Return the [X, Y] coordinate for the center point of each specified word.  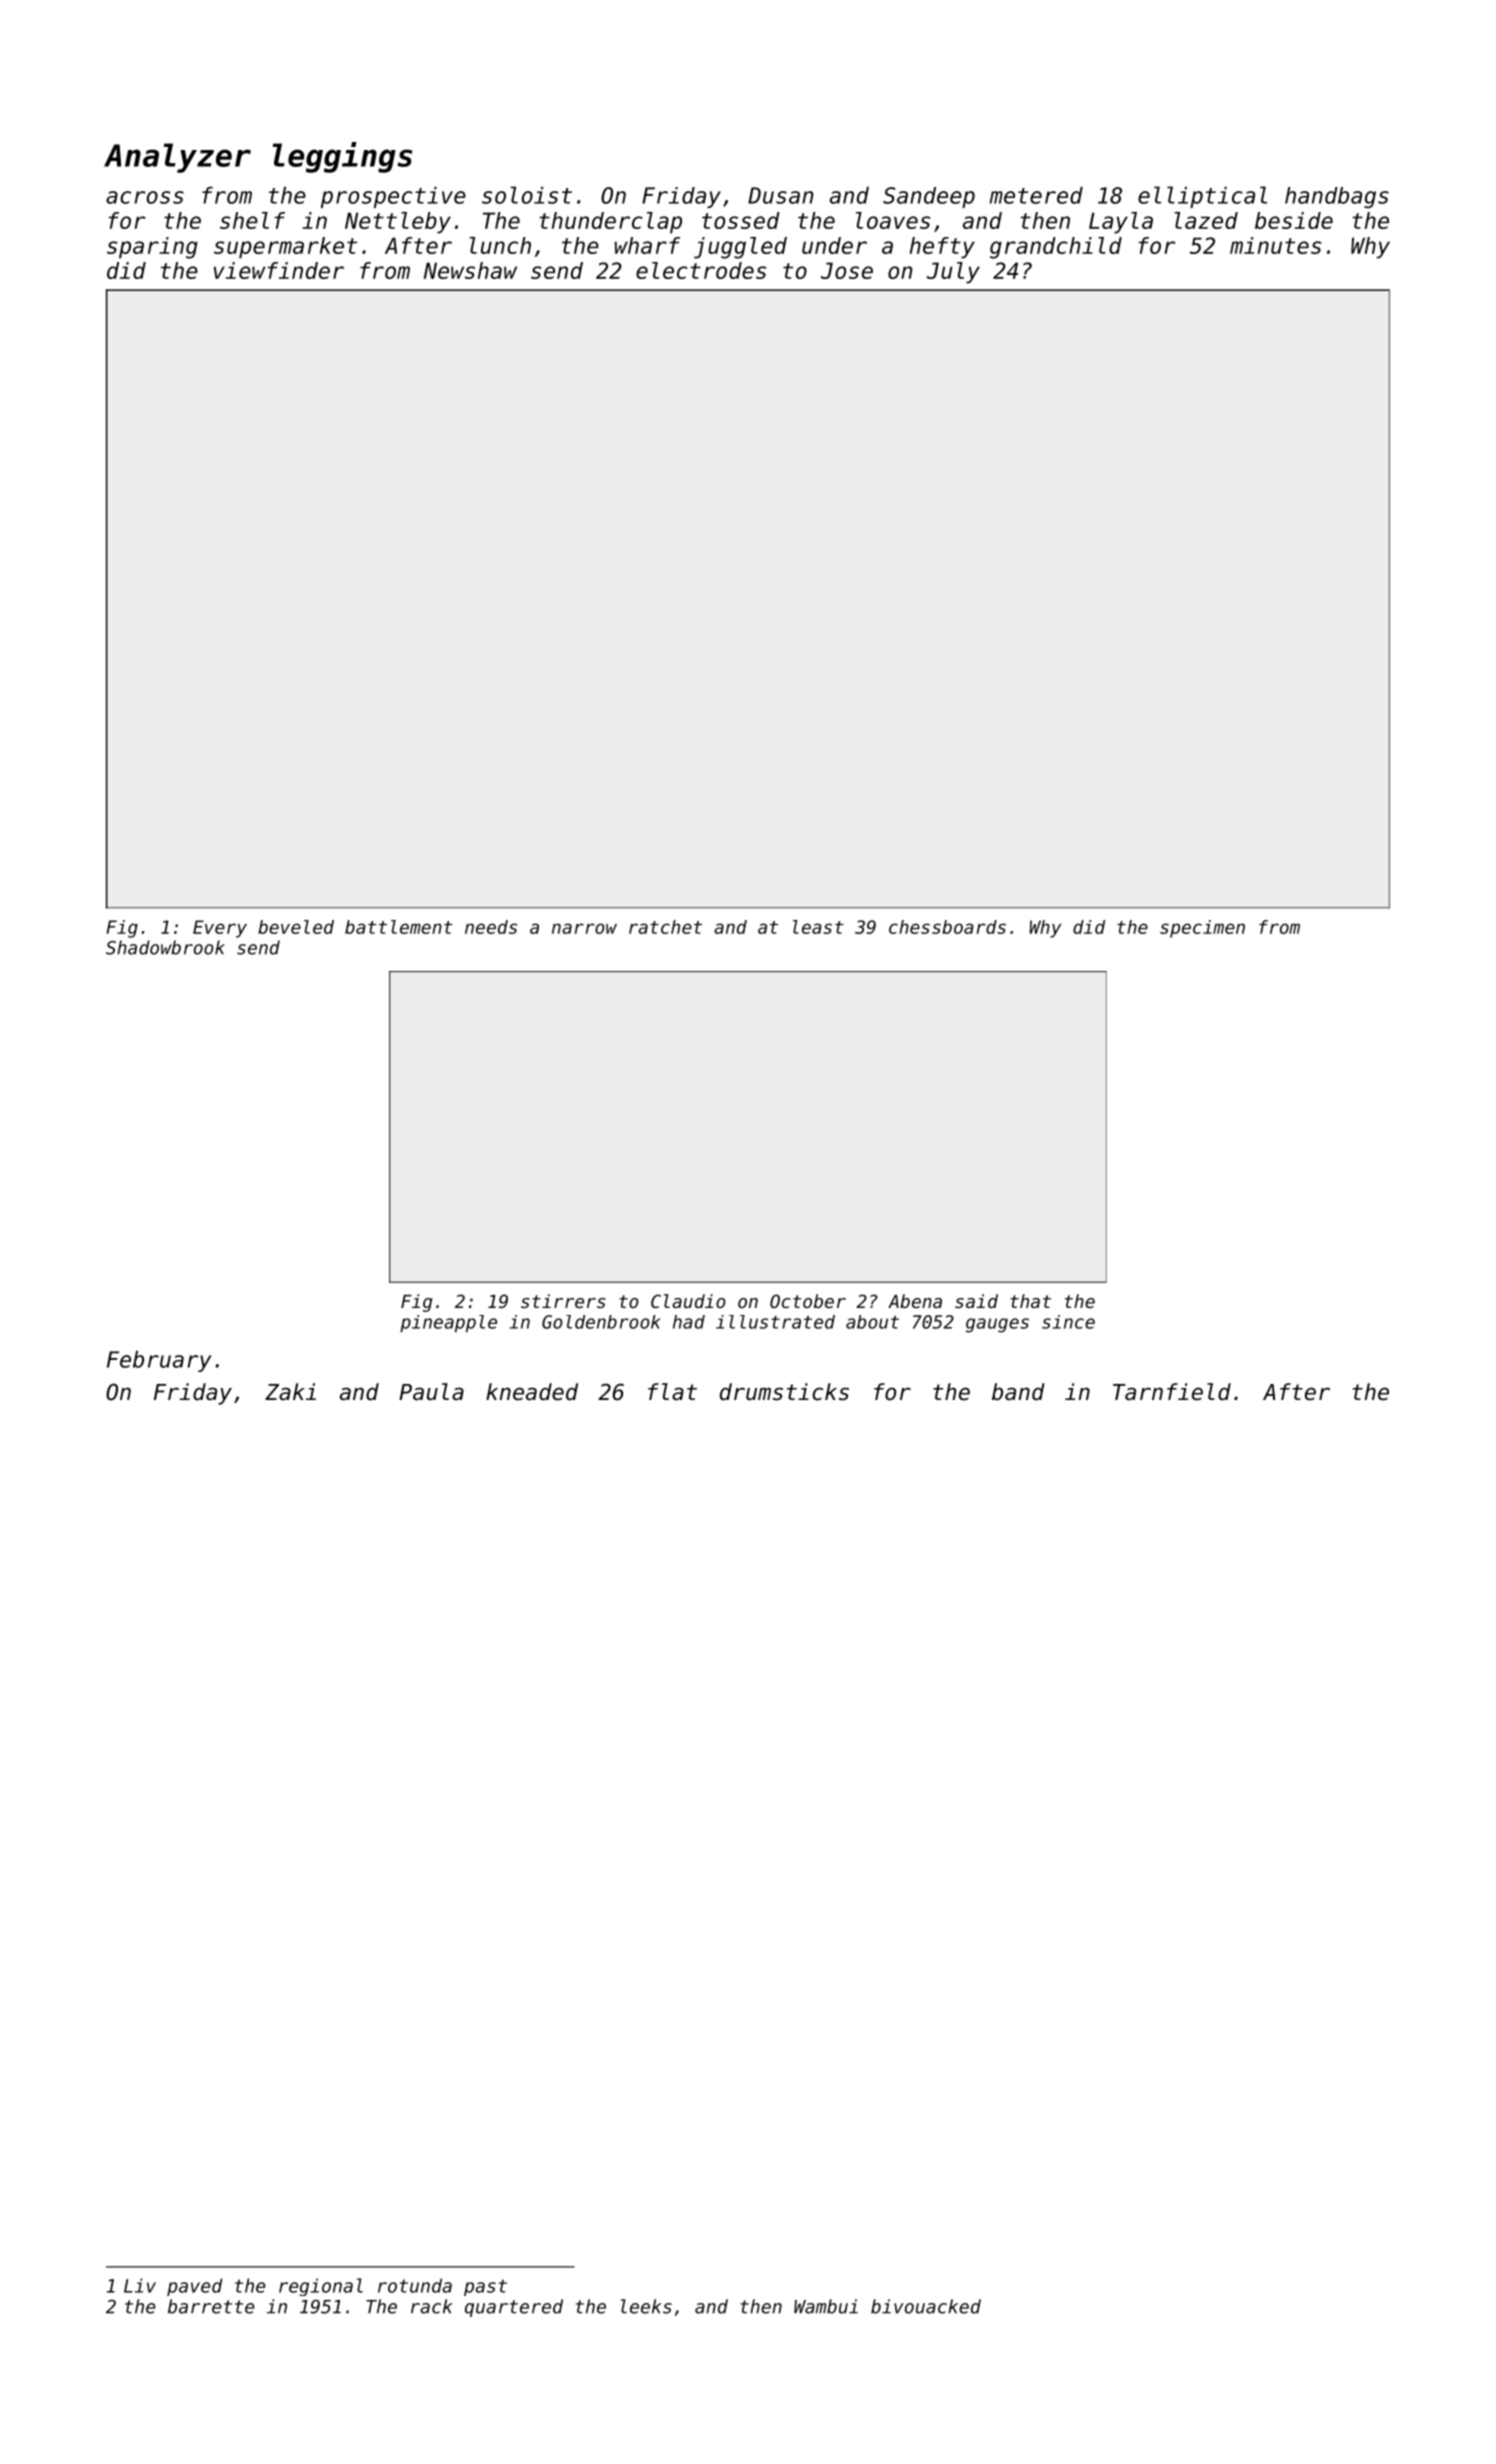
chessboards [947, 927]
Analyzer [177, 158]
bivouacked [926, 2306]
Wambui [826, 2306]
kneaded [532, 1392]
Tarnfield [1172, 1392]
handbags [1337, 197]
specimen [1202, 929]
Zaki [290, 1392]
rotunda [415, 2285]
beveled [296, 927]
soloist [527, 195]
